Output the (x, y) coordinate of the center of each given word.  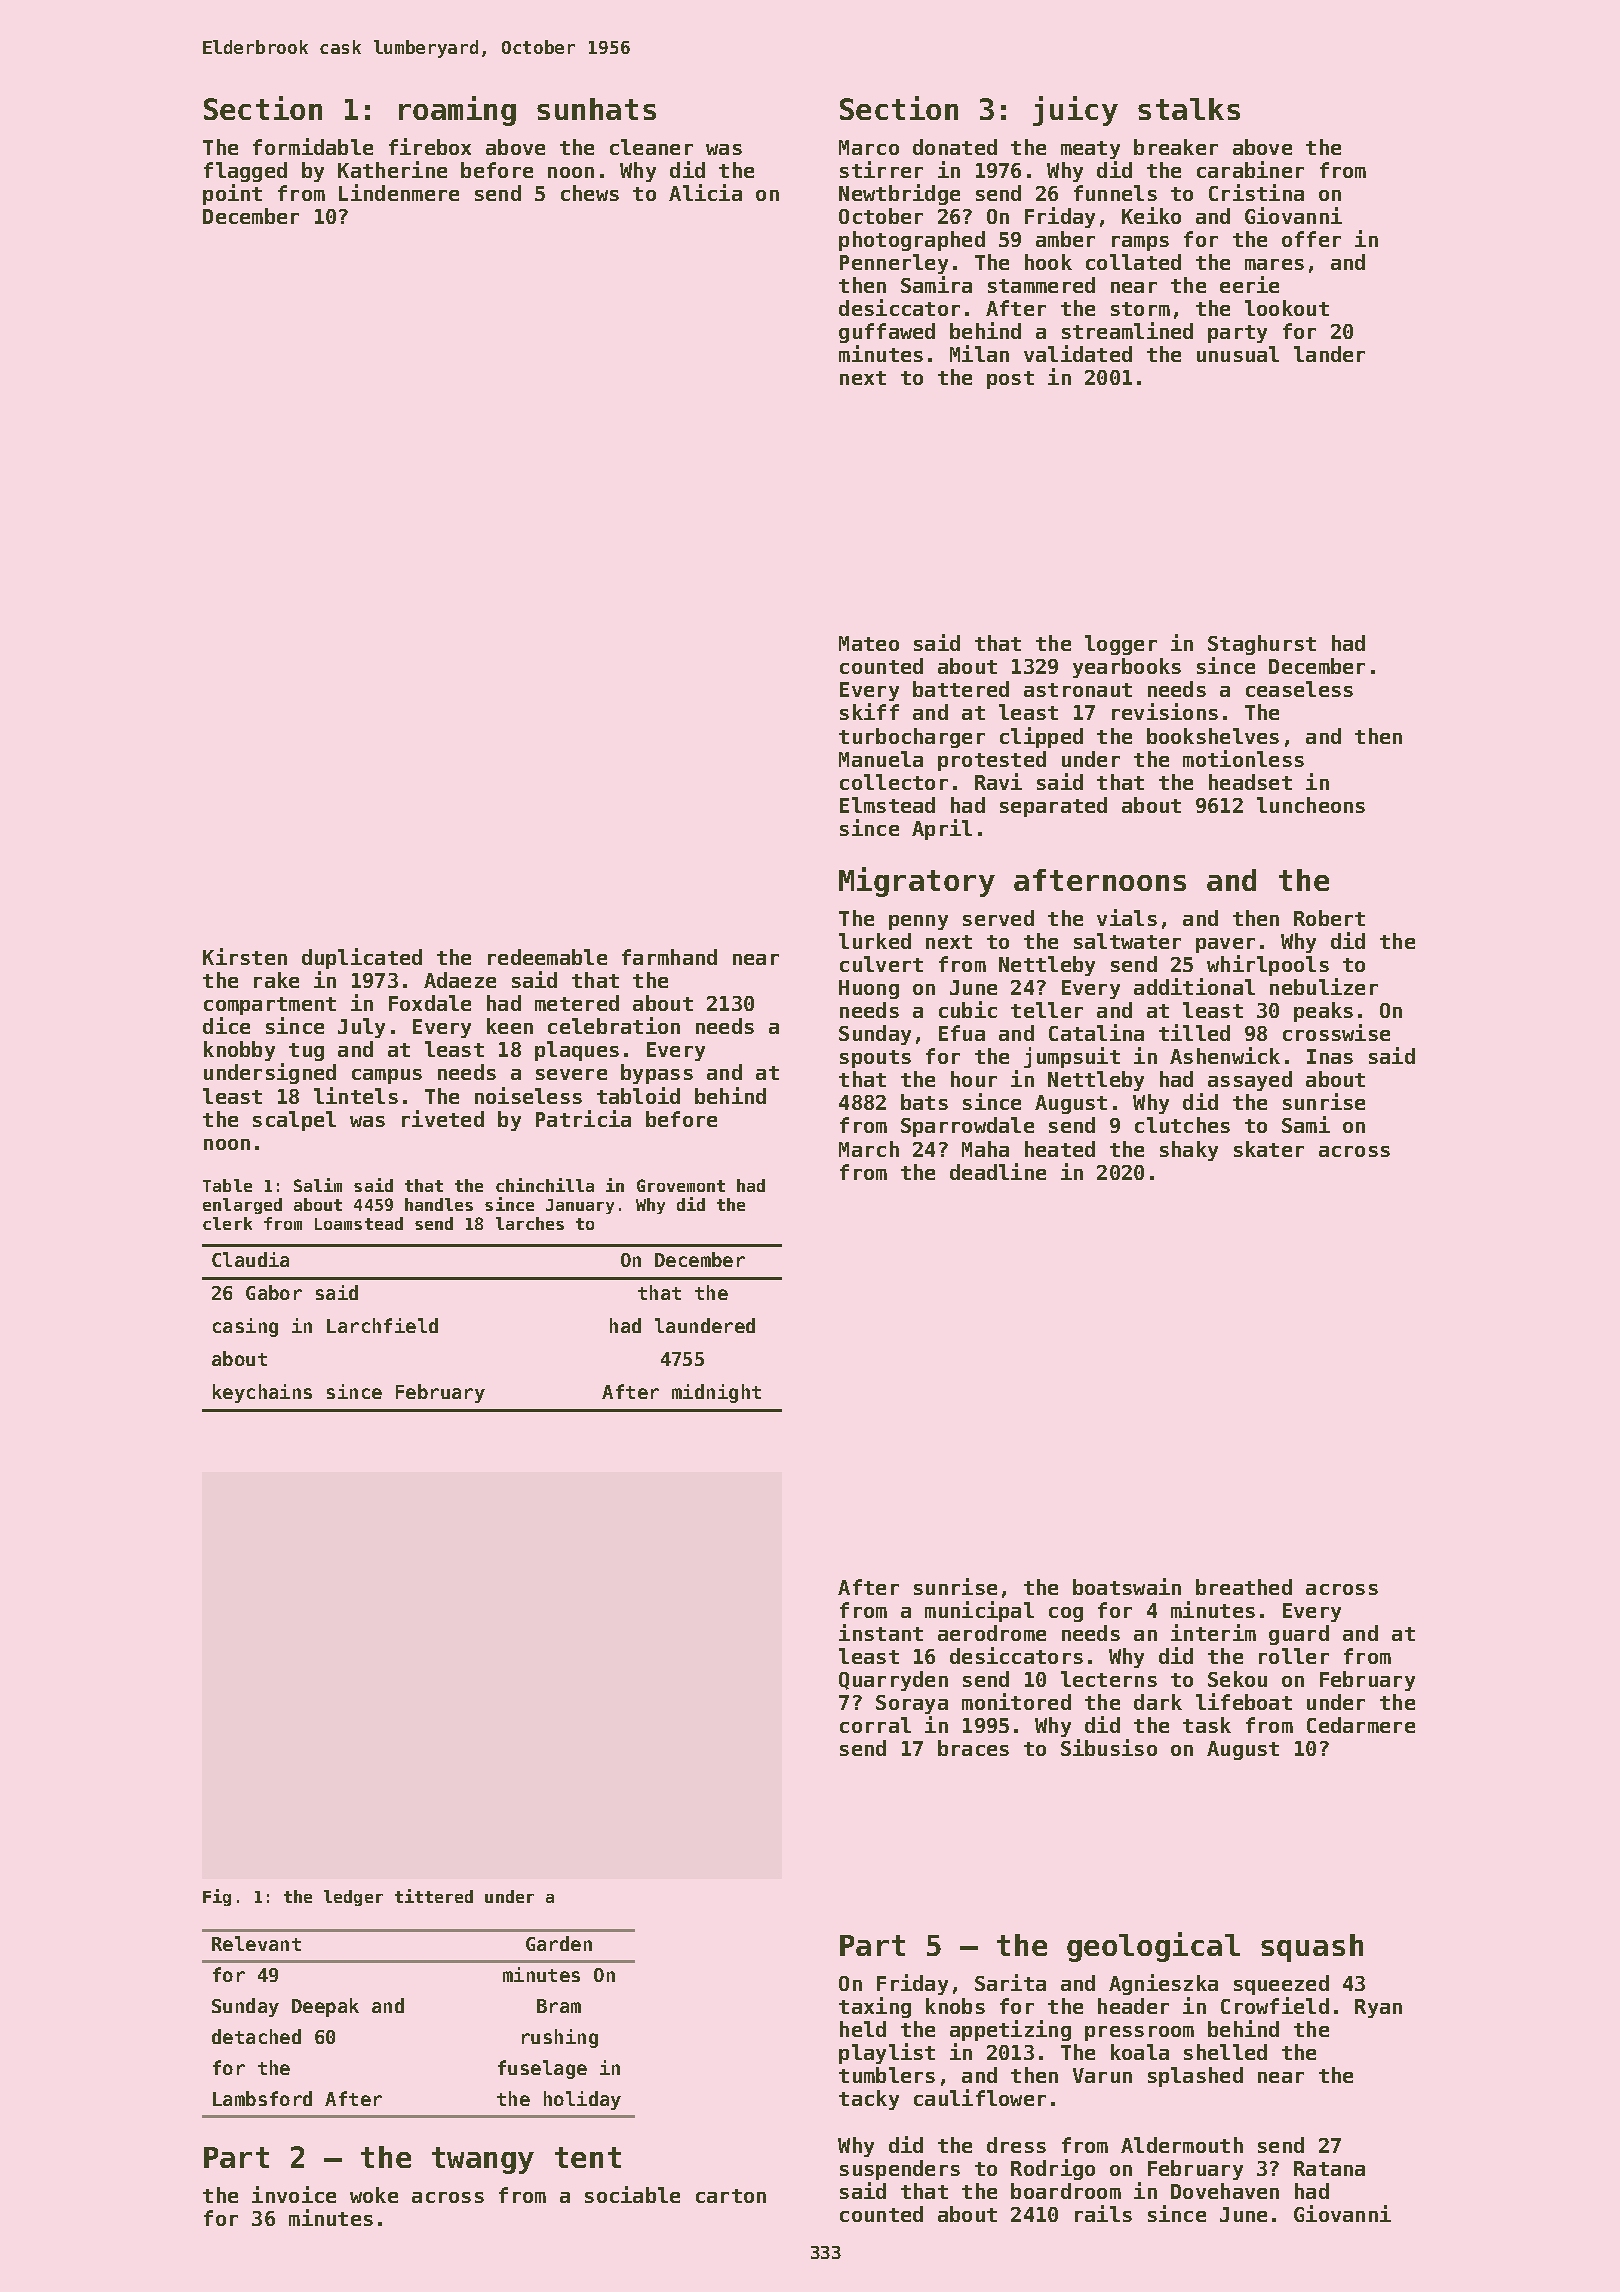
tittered (434, 1896)
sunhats (596, 109)
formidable (313, 146)
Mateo (869, 643)
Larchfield (382, 1325)
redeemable (547, 957)
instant (881, 1632)
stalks (1189, 109)
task (1207, 1725)
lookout (1287, 308)
